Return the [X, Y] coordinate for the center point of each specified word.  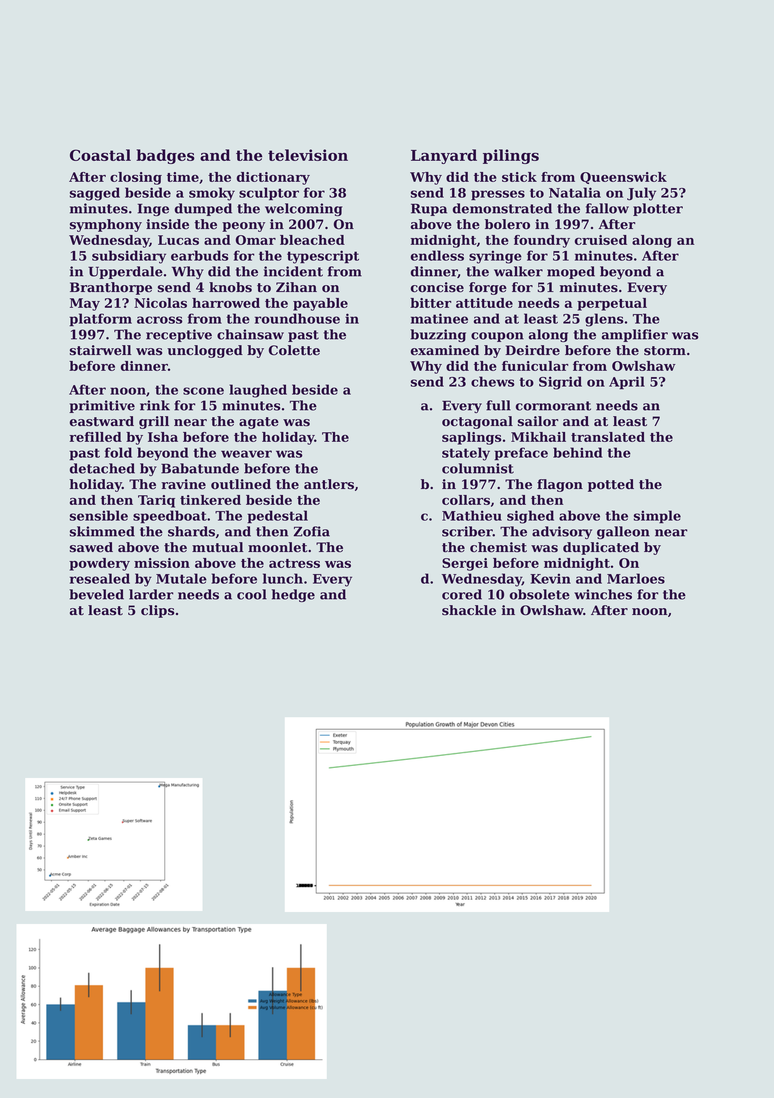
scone [203, 391]
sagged [95, 194]
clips [157, 611]
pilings [511, 156]
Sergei [465, 564]
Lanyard [444, 156]
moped [571, 272]
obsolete [540, 594]
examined [445, 350]
